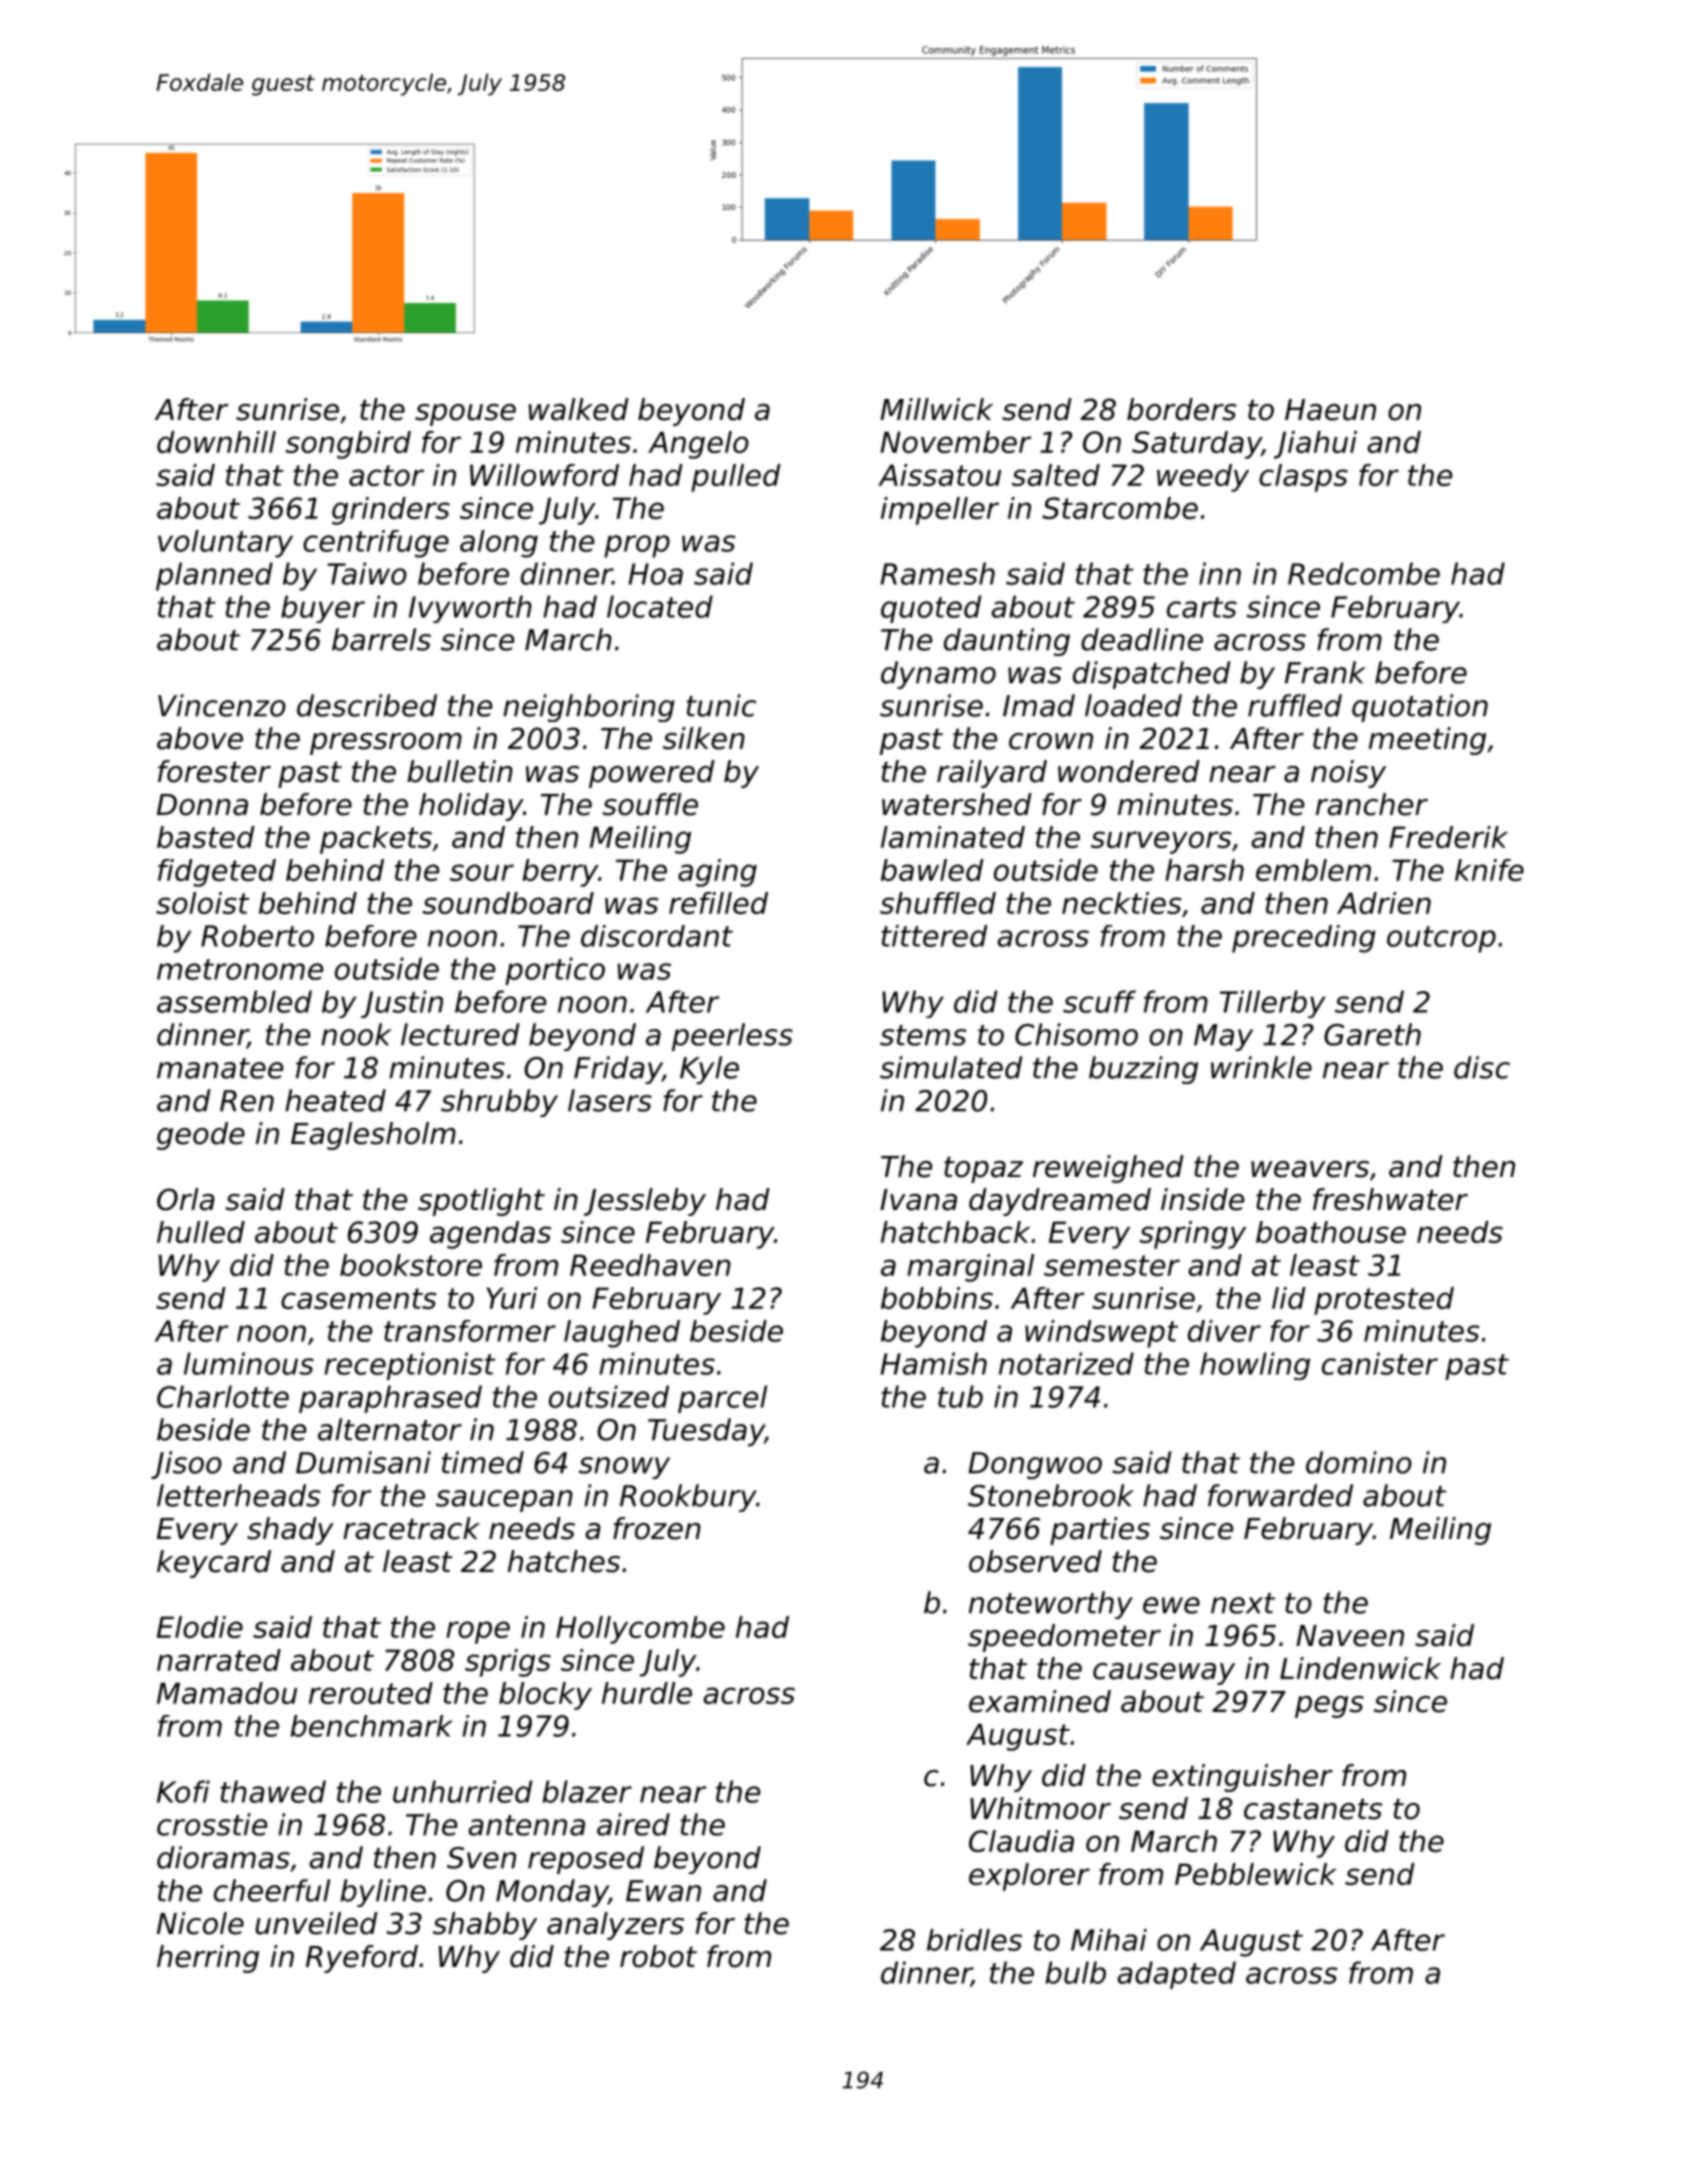  Describe the element at coordinates (663, 1891) in the image. I see `Ewan` at that location.
